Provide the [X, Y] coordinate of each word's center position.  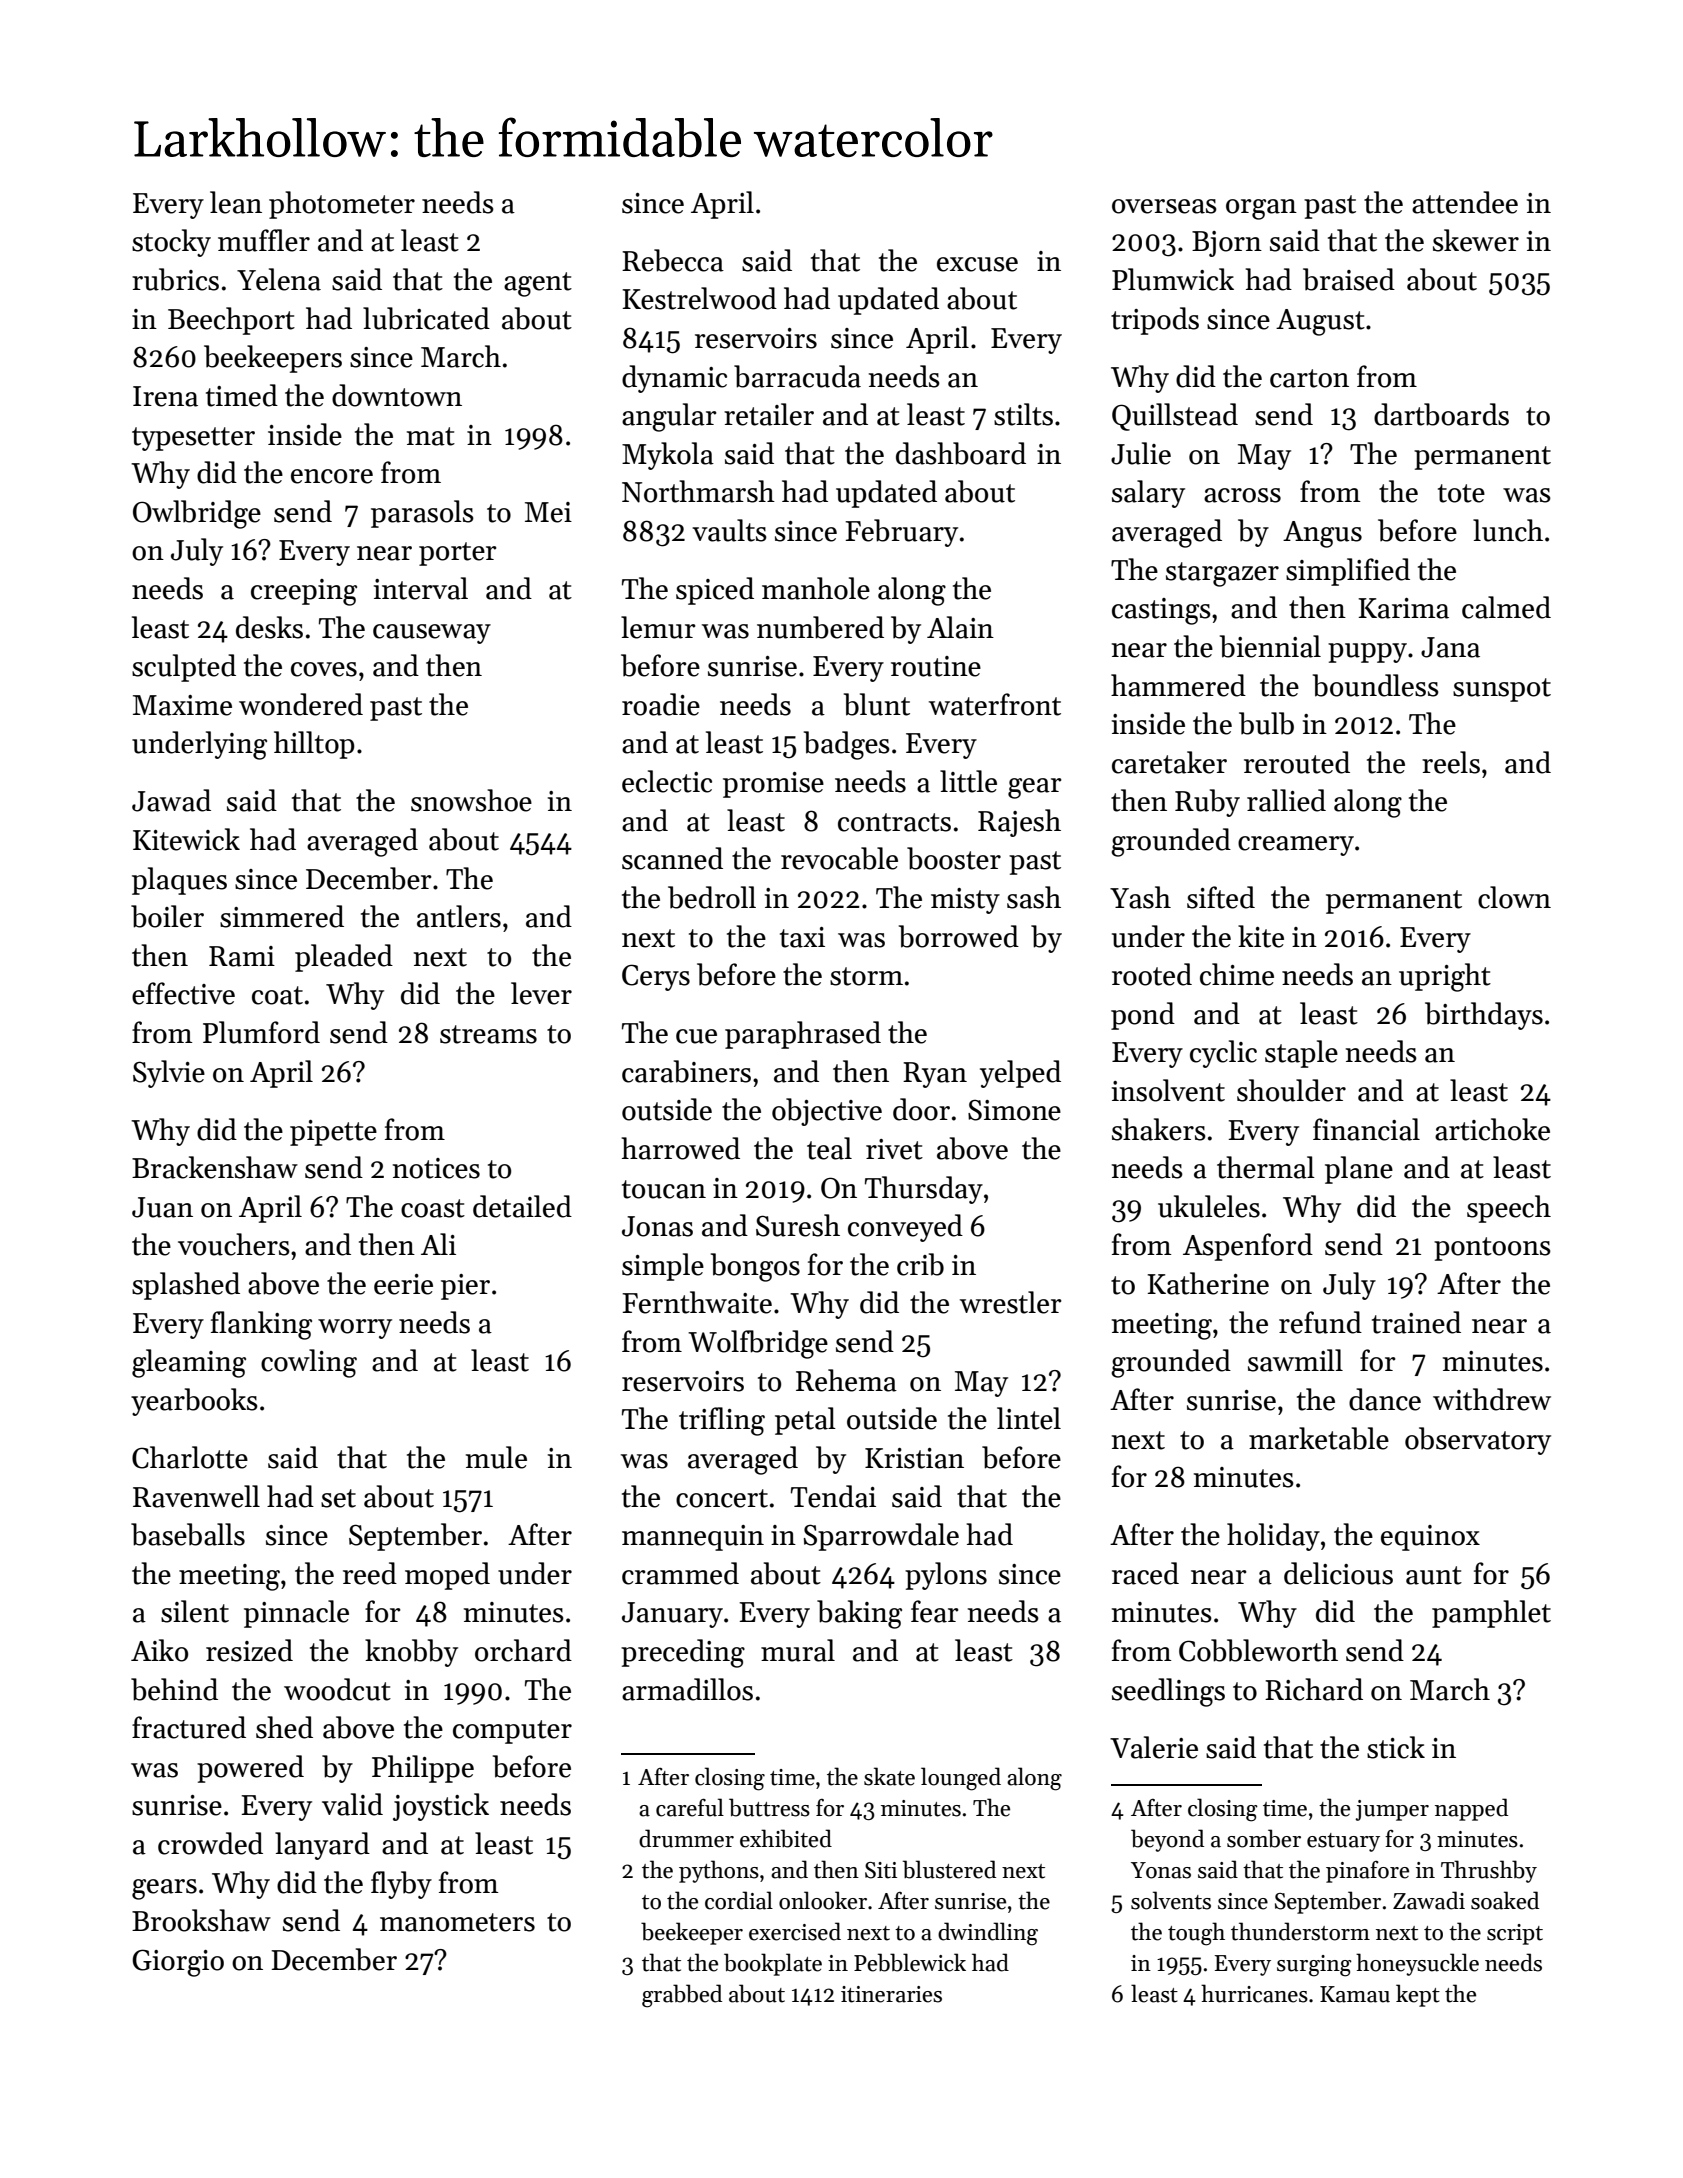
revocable [839, 858]
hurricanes [1254, 1993]
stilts [1023, 414]
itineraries [891, 1994]
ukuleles [1209, 1206]
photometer [342, 205]
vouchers [234, 1244]
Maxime [182, 705]
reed [370, 1573]
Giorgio [178, 1963]
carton [1309, 378]
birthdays [1484, 1016]
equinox [1430, 1538]
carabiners [686, 1071]
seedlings [1168, 1692]
